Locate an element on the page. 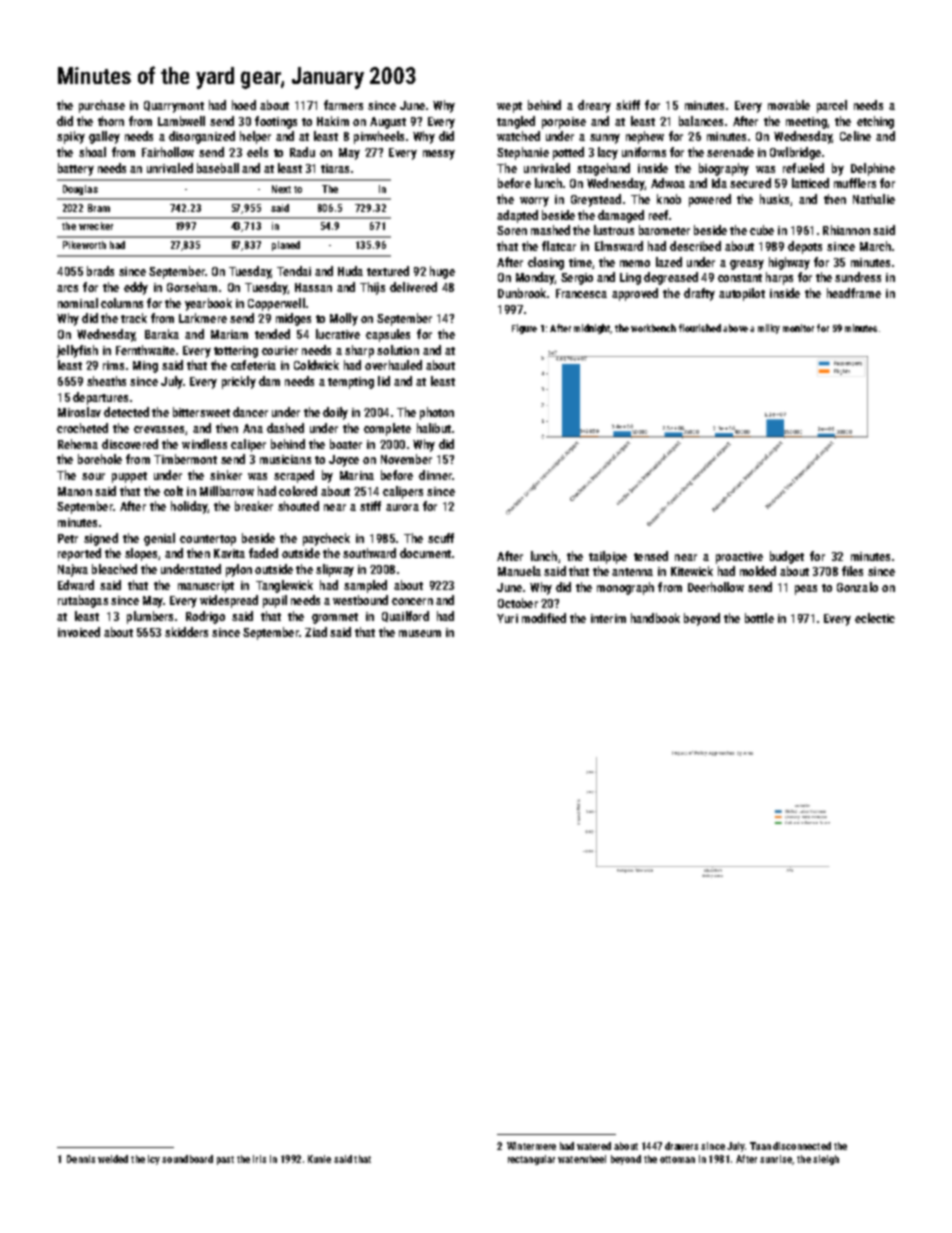  Dennis is located at coordinates (81, 1159).
